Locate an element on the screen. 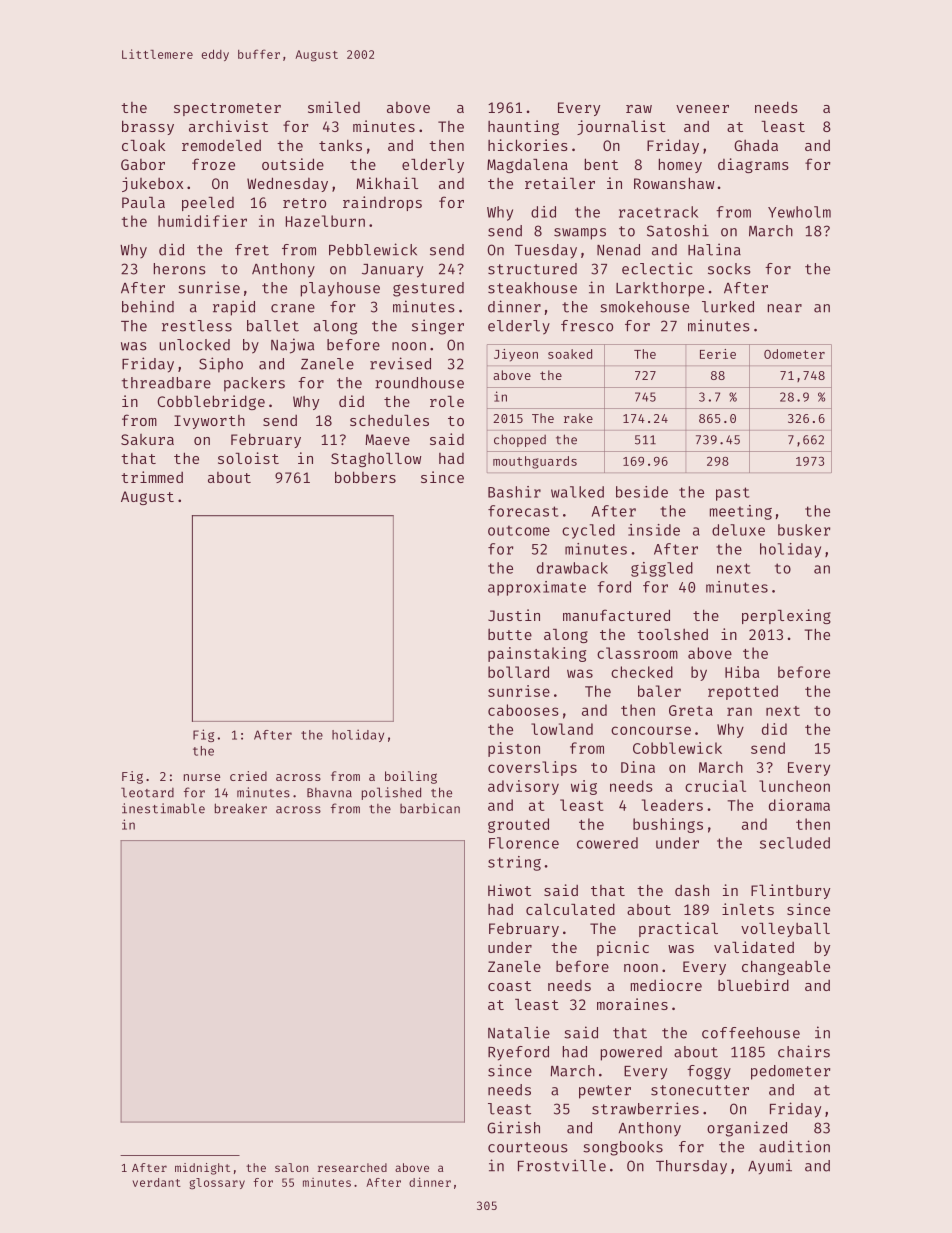 This screenshot has height=1233, width=952. Hiba is located at coordinates (742, 672).
